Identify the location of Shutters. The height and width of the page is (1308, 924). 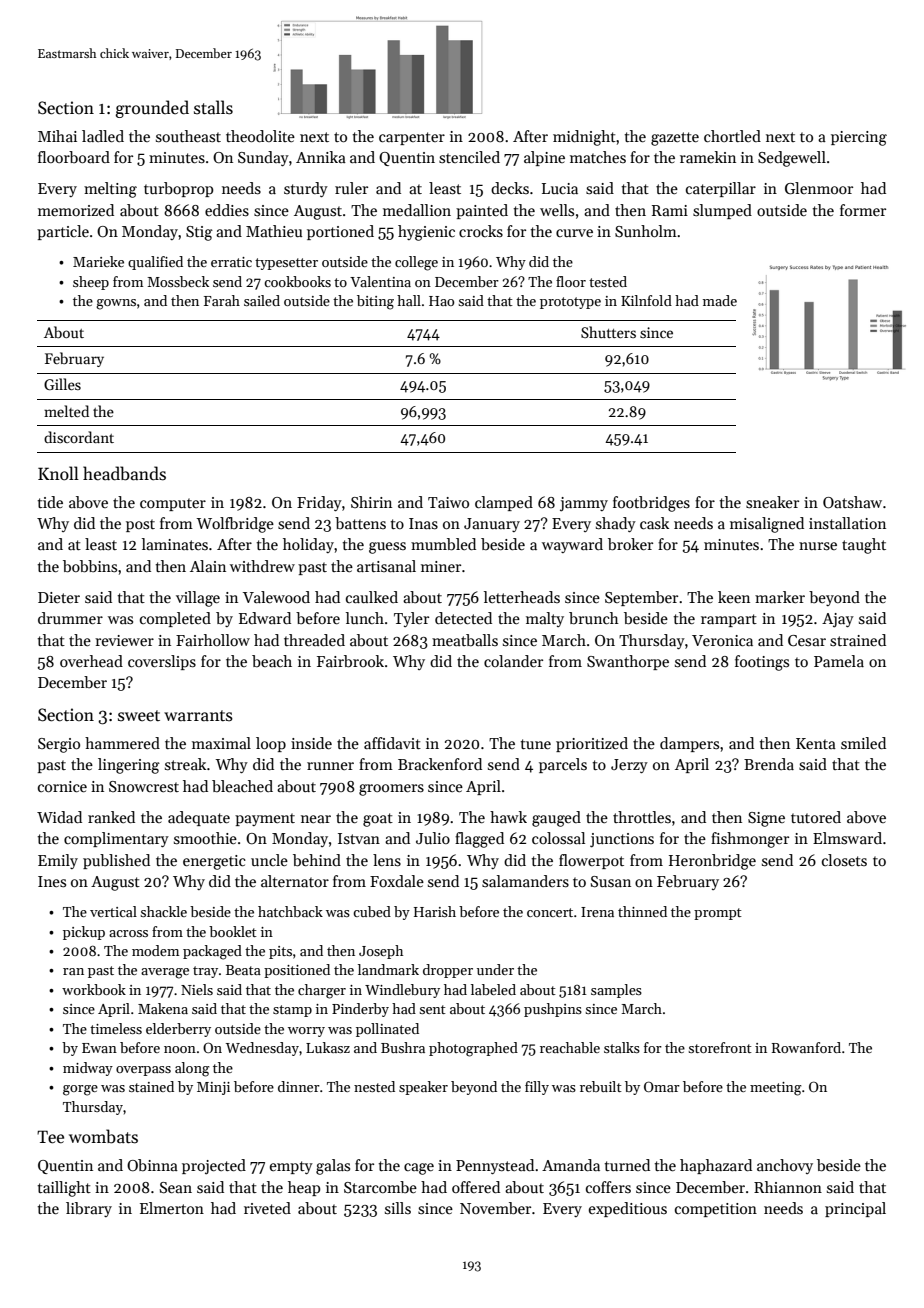
(608, 332).
